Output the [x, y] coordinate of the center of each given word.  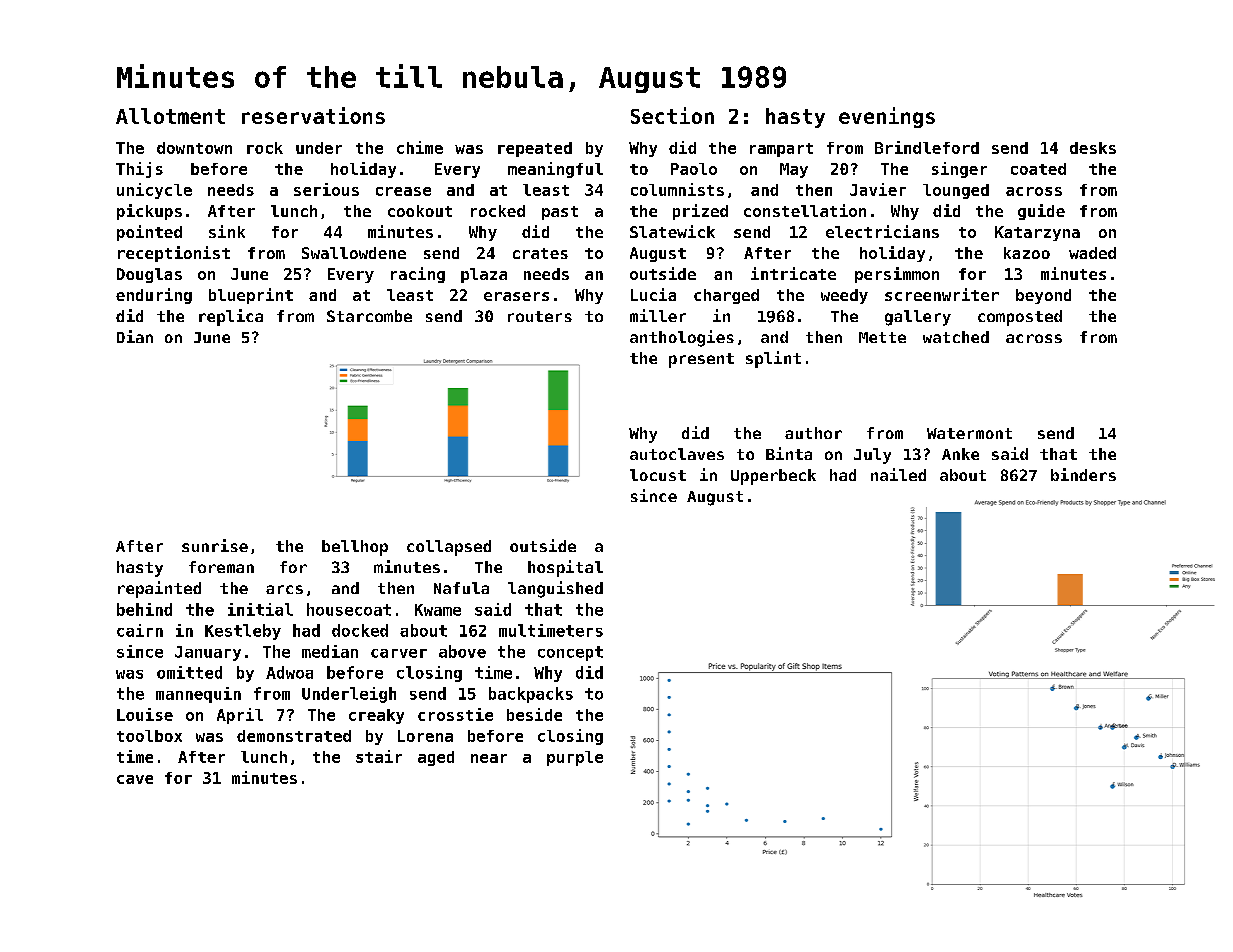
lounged [956, 191]
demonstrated [294, 736]
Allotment [170, 116]
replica [231, 317]
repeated [535, 149]
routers [540, 316]
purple [575, 758]
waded [1092, 253]
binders [1083, 474]
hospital [565, 568]
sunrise [215, 545]
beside [534, 714]
